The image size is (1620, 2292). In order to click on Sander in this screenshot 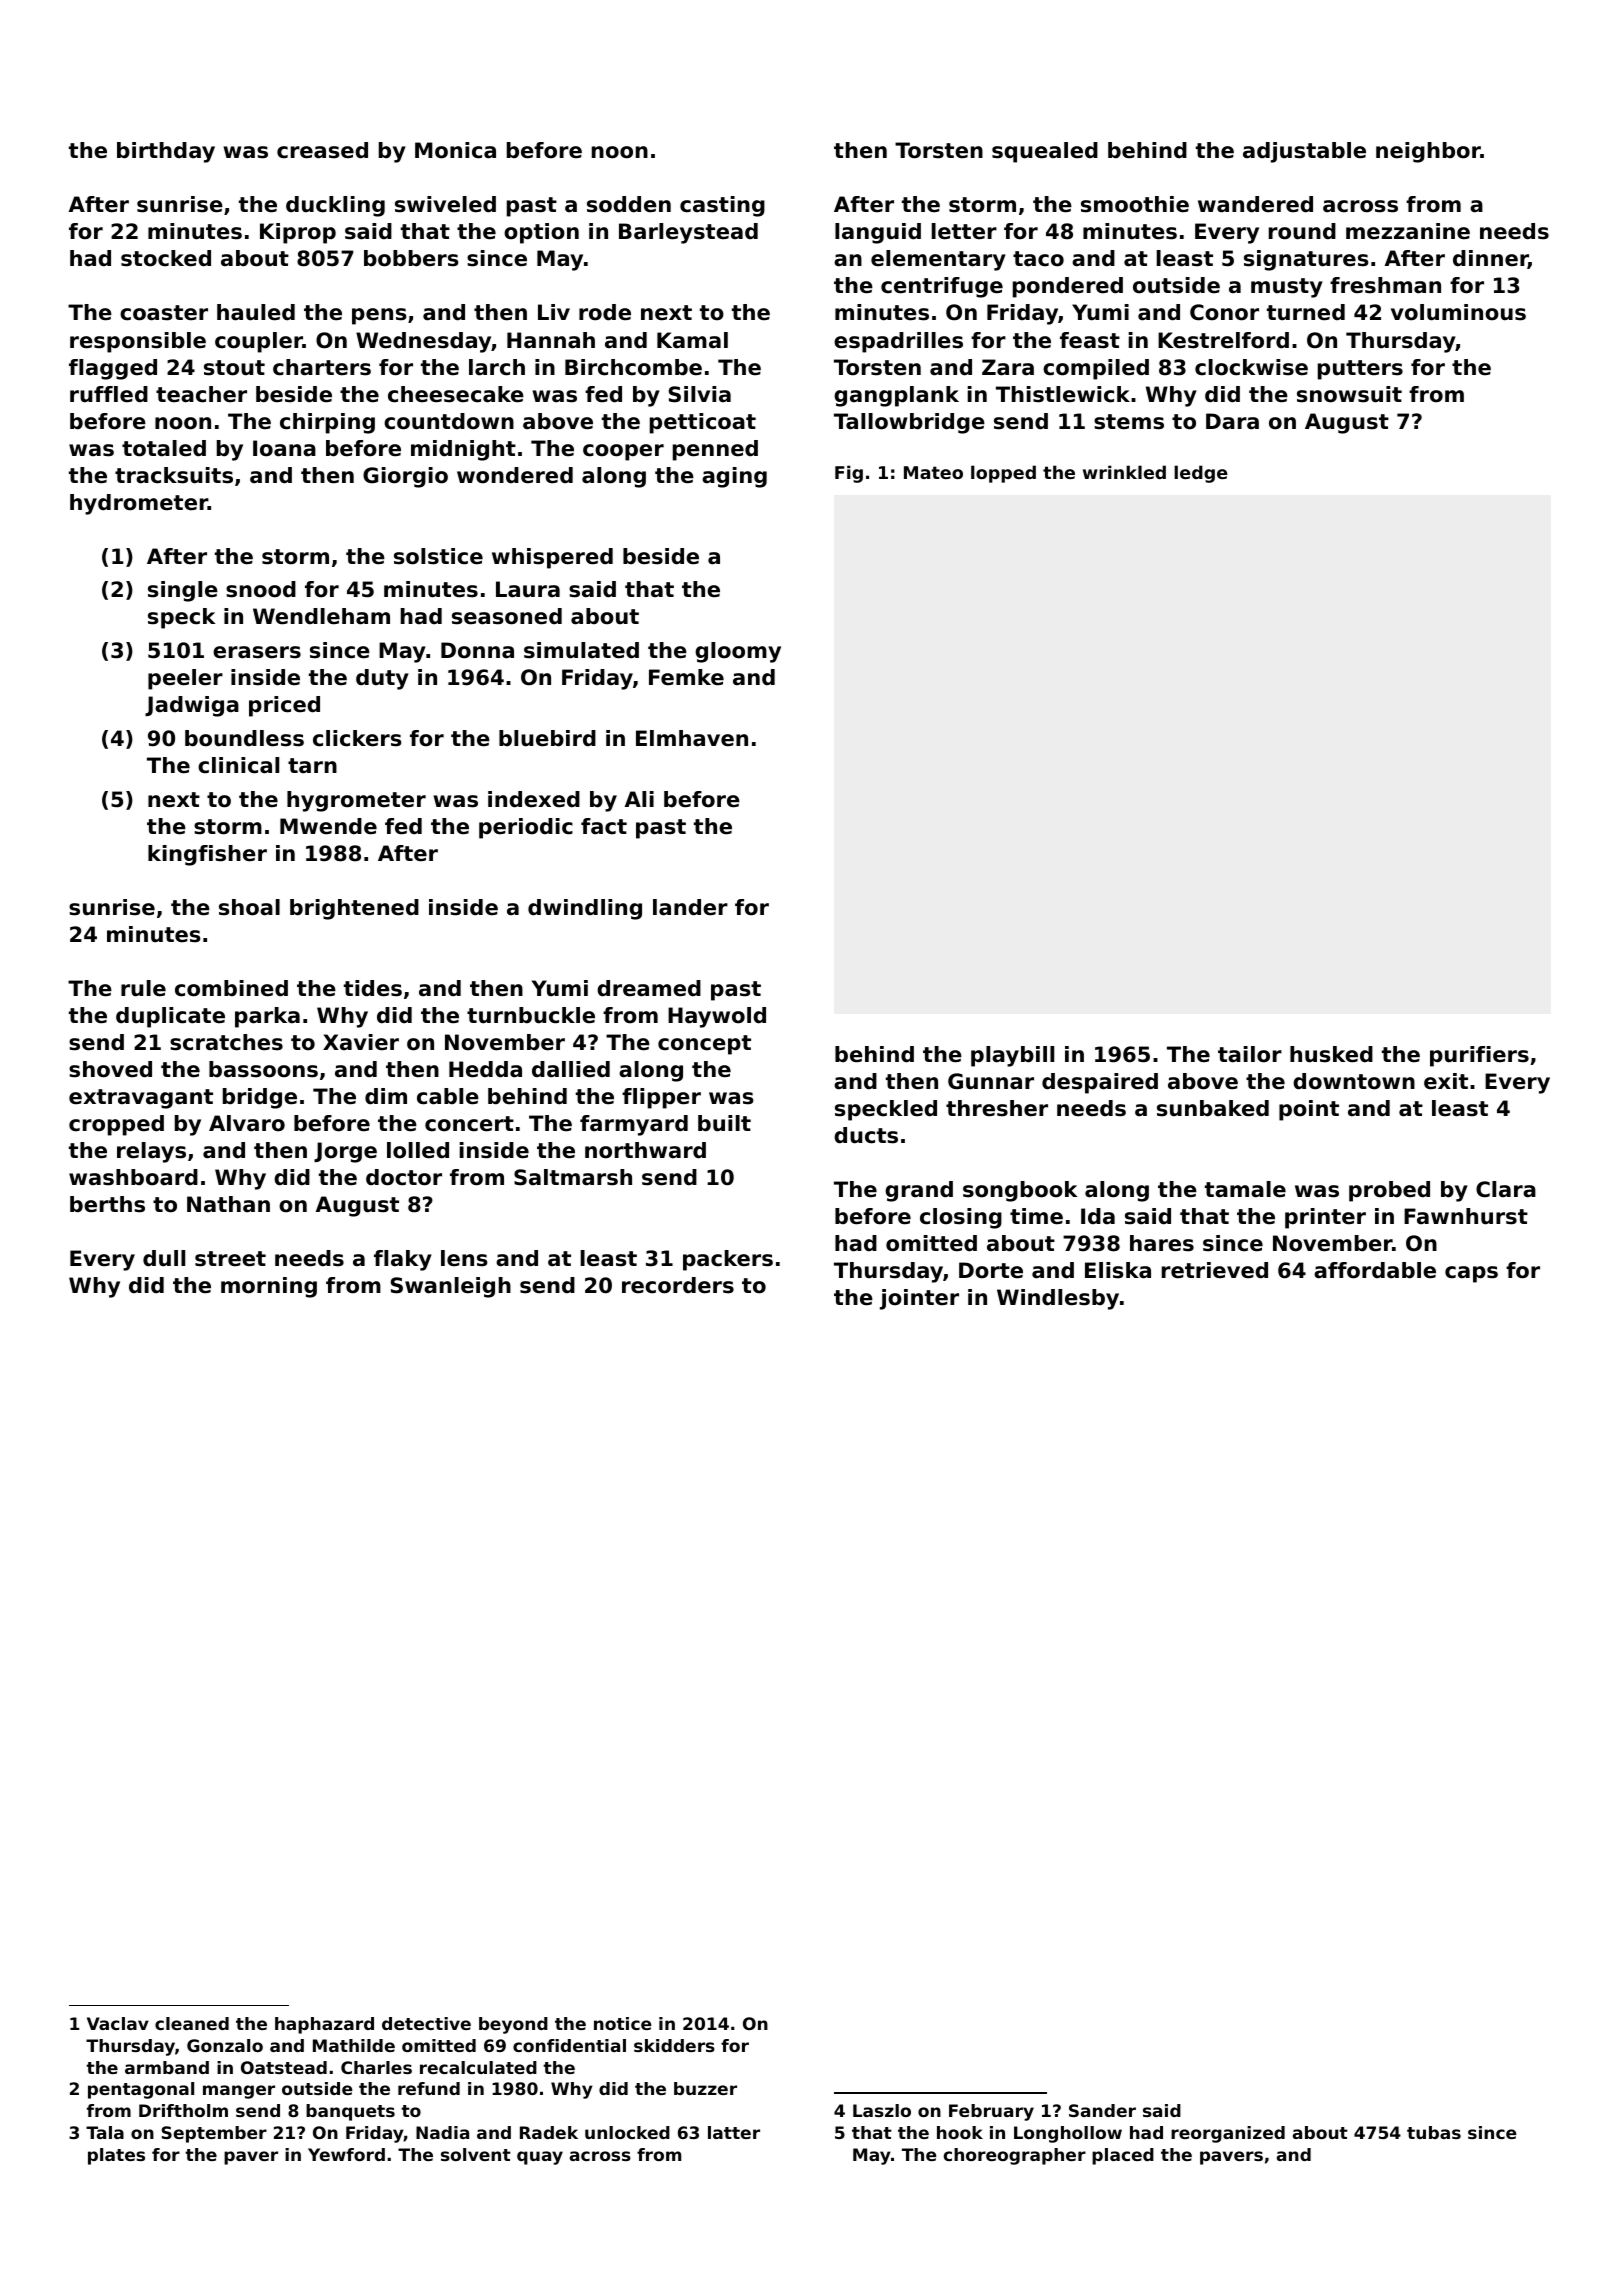, I will do `click(1102, 2110)`.
